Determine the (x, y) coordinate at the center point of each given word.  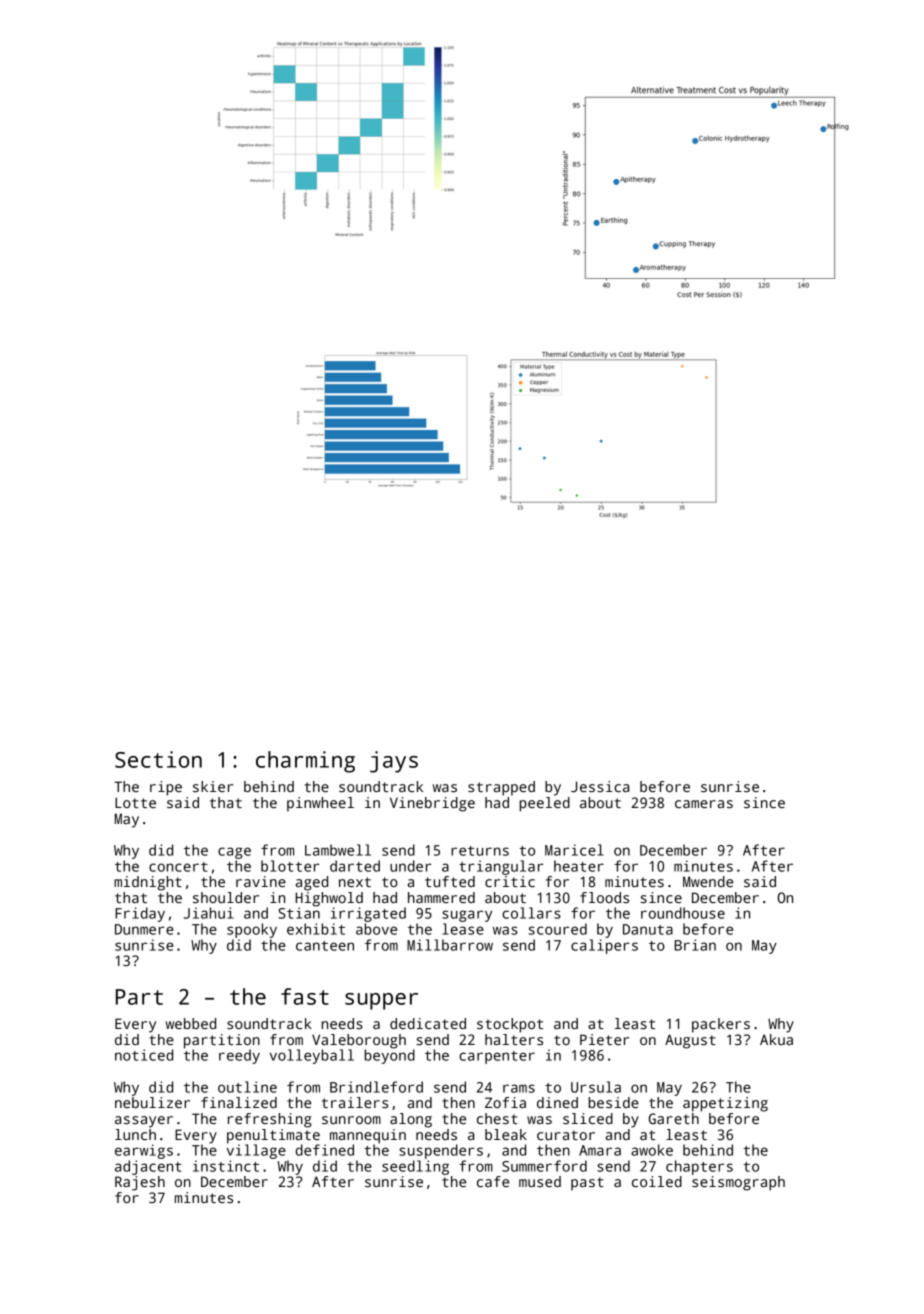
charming (305, 762)
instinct (226, 1166)
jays (394, 762)
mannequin (368, 1136)
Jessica (600, 786)
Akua (776, 1039)
